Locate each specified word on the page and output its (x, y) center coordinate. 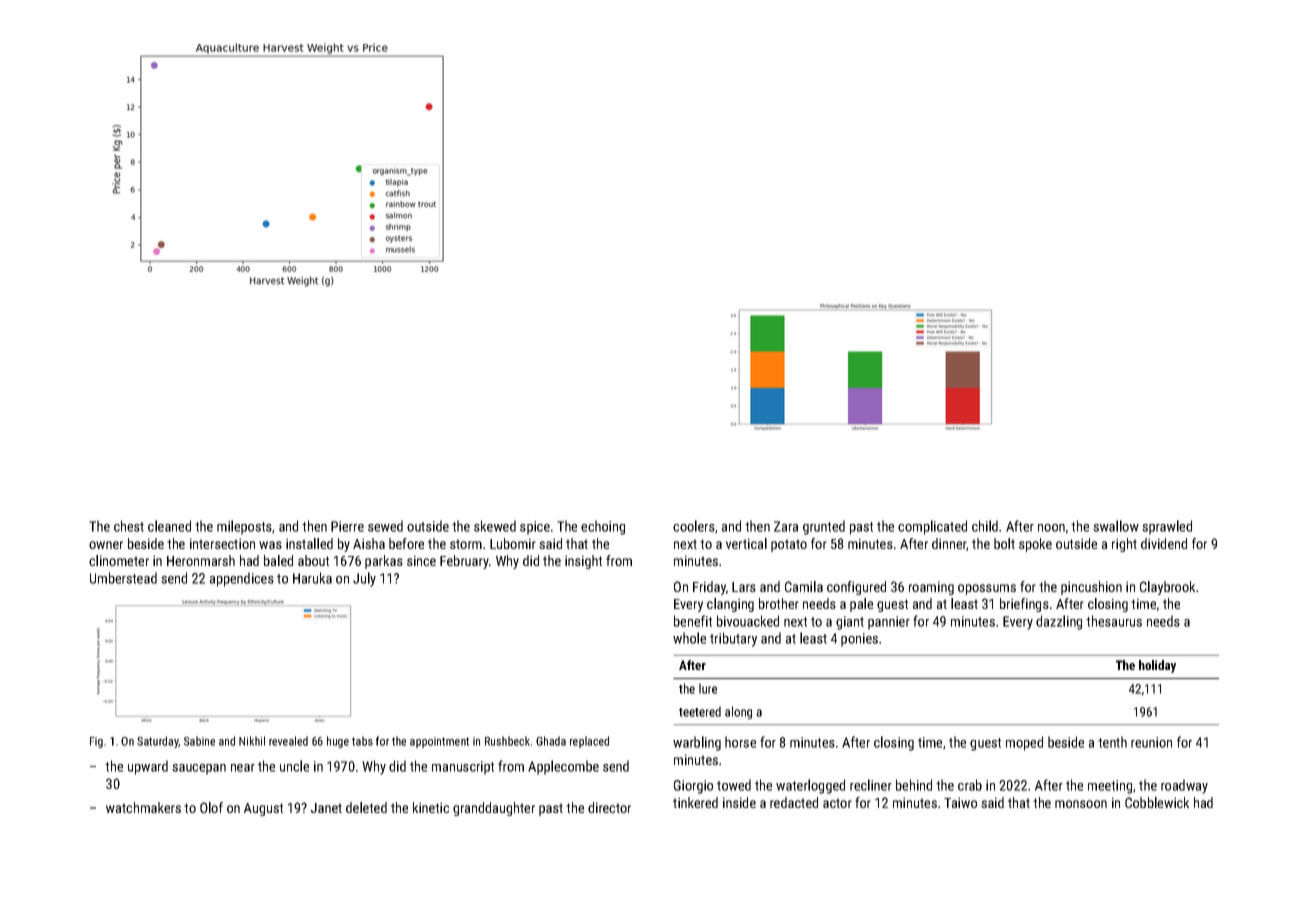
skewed (495, 526)
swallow (1116, 526)
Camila (804, 586)
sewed (385, 526)
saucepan (199, 769)
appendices (242, 579)
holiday (1157, 666)
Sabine (199, 741)
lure (708, 688)
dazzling (1059, 622)
